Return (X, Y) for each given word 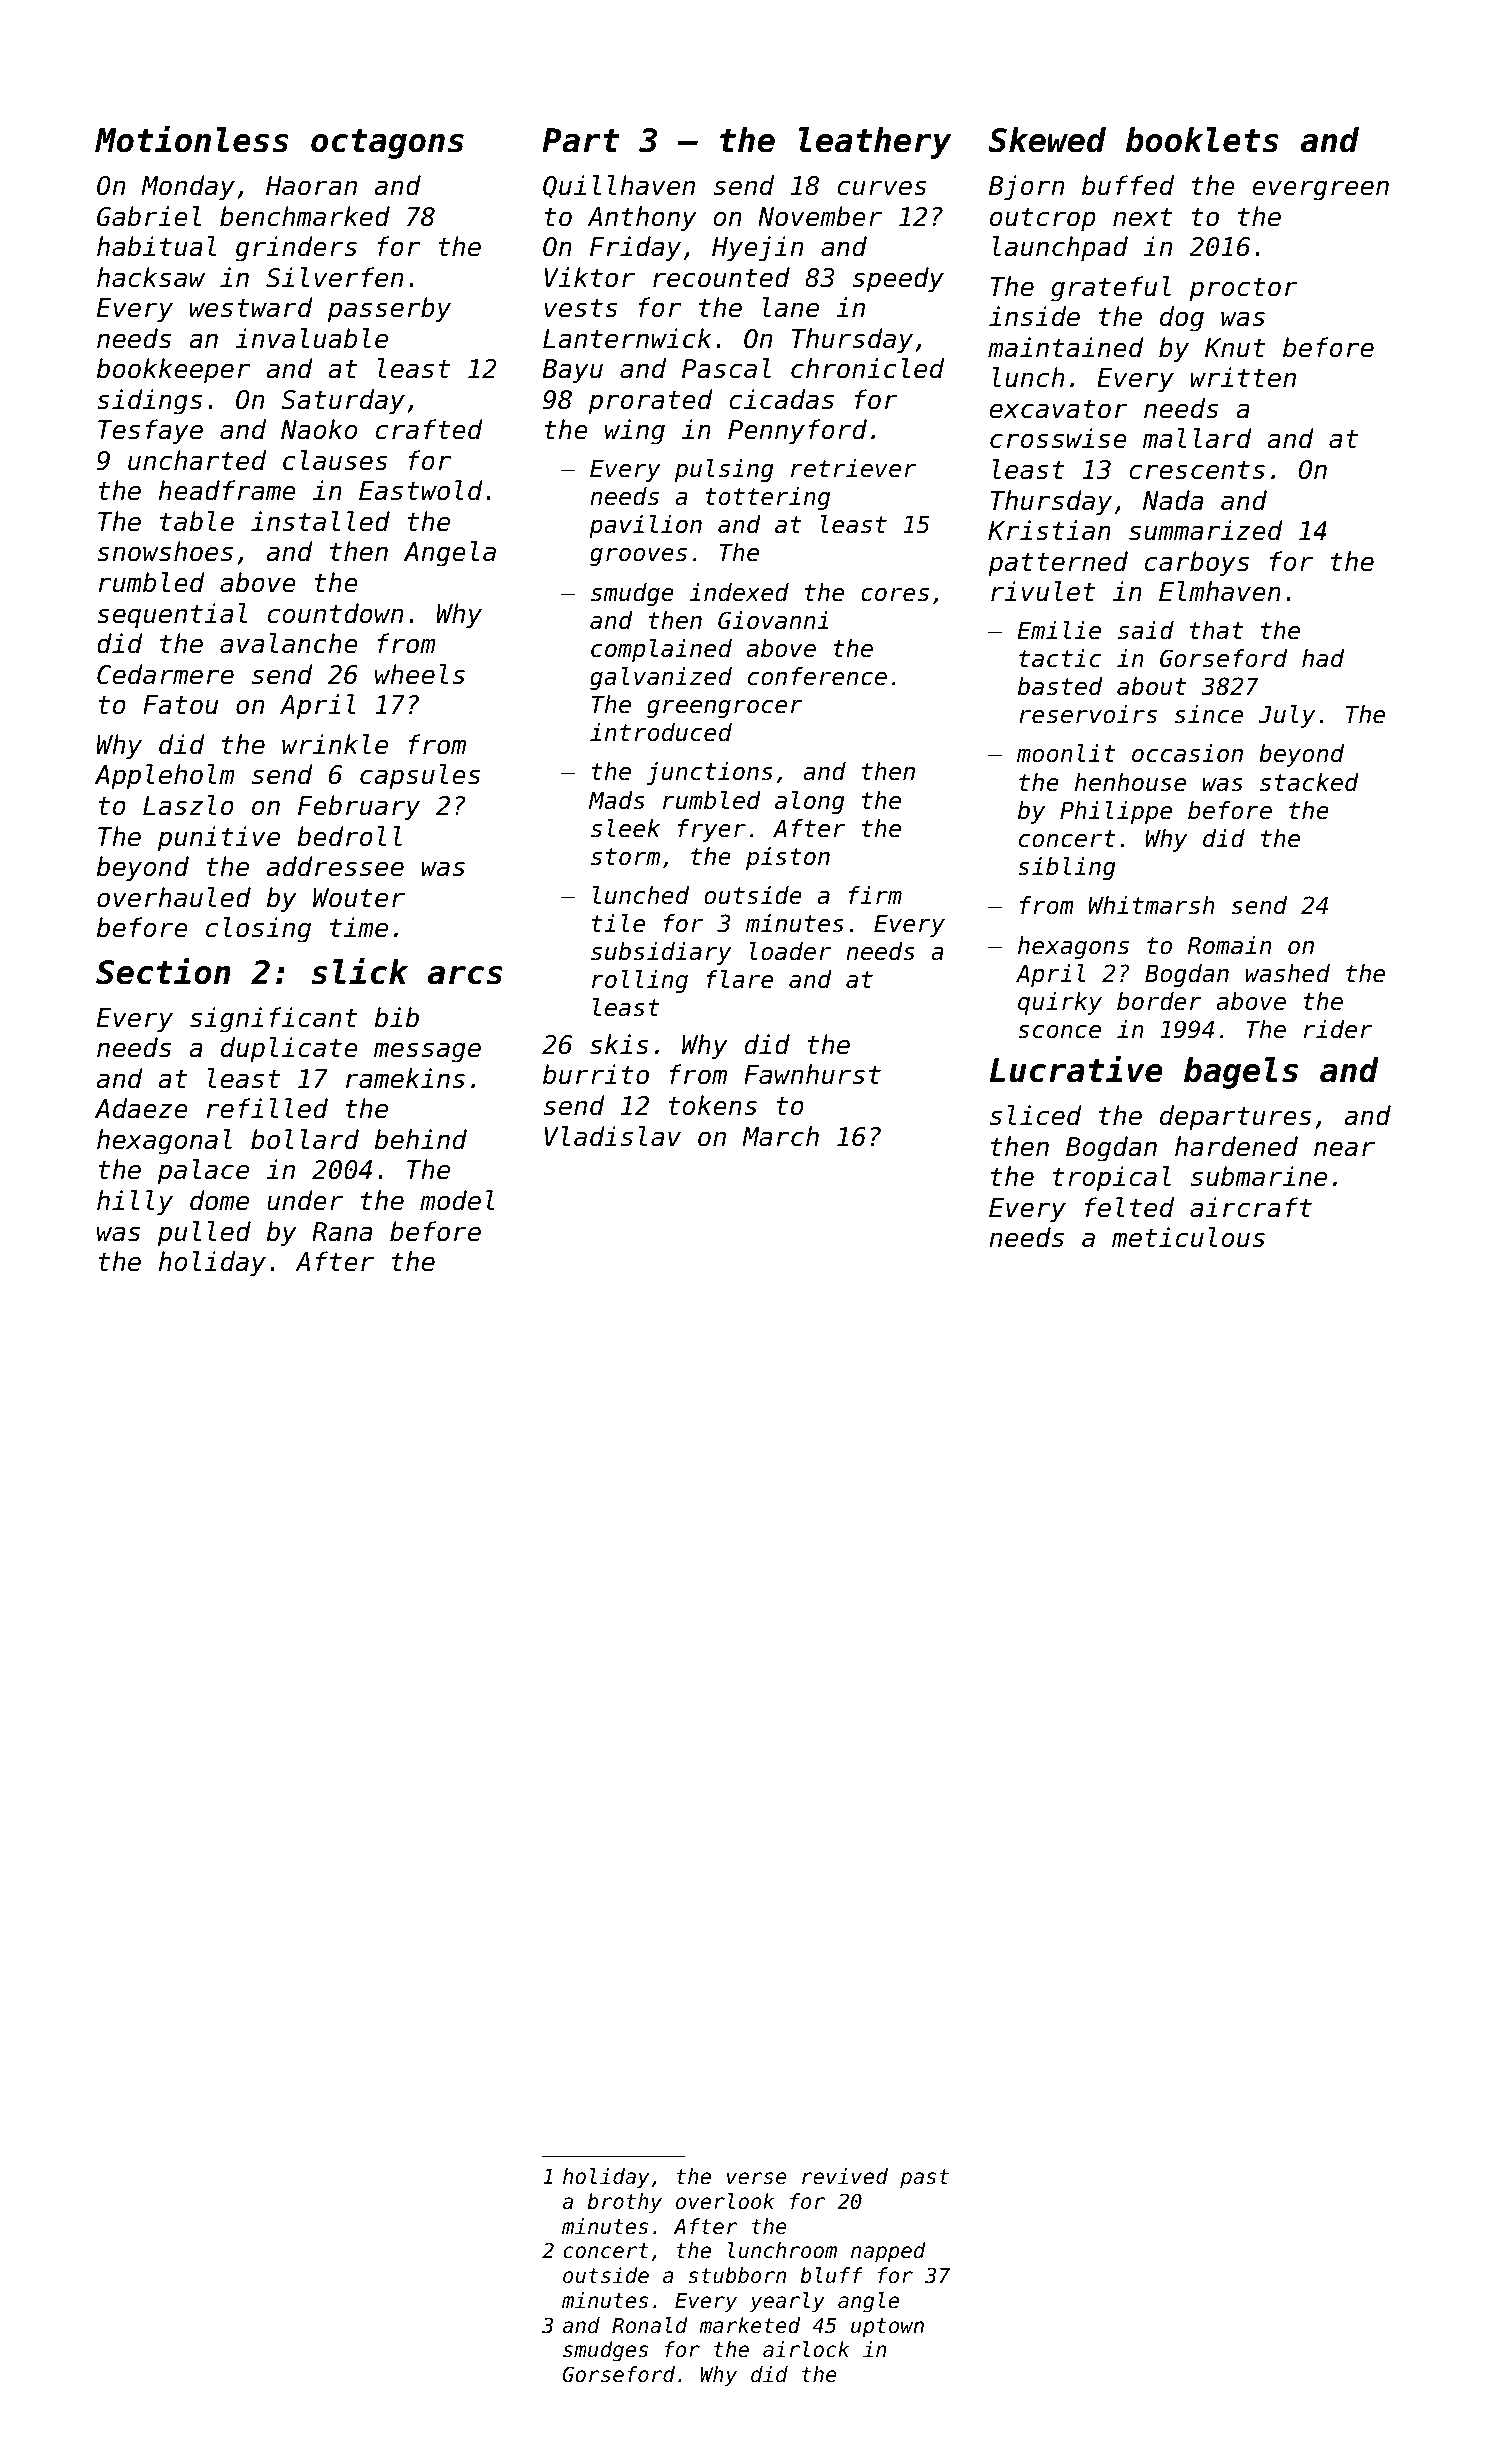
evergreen (1320, 190)
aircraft (1251, 1207)
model (457, 1200)
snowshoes (165, 551)
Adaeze (141, 1108)
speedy (898, 280)
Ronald (650, 2325)
